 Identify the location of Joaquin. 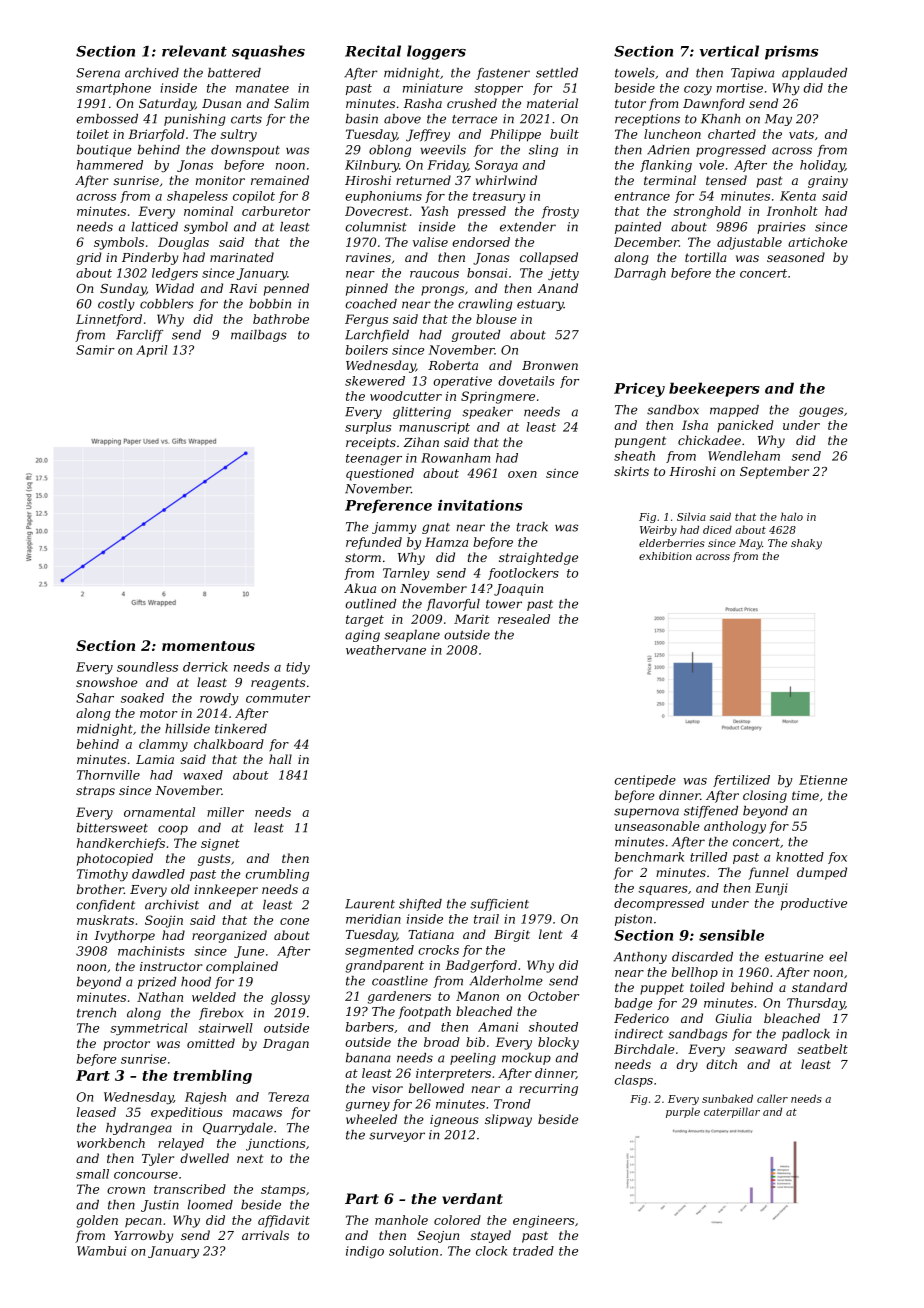
(518, 590).
